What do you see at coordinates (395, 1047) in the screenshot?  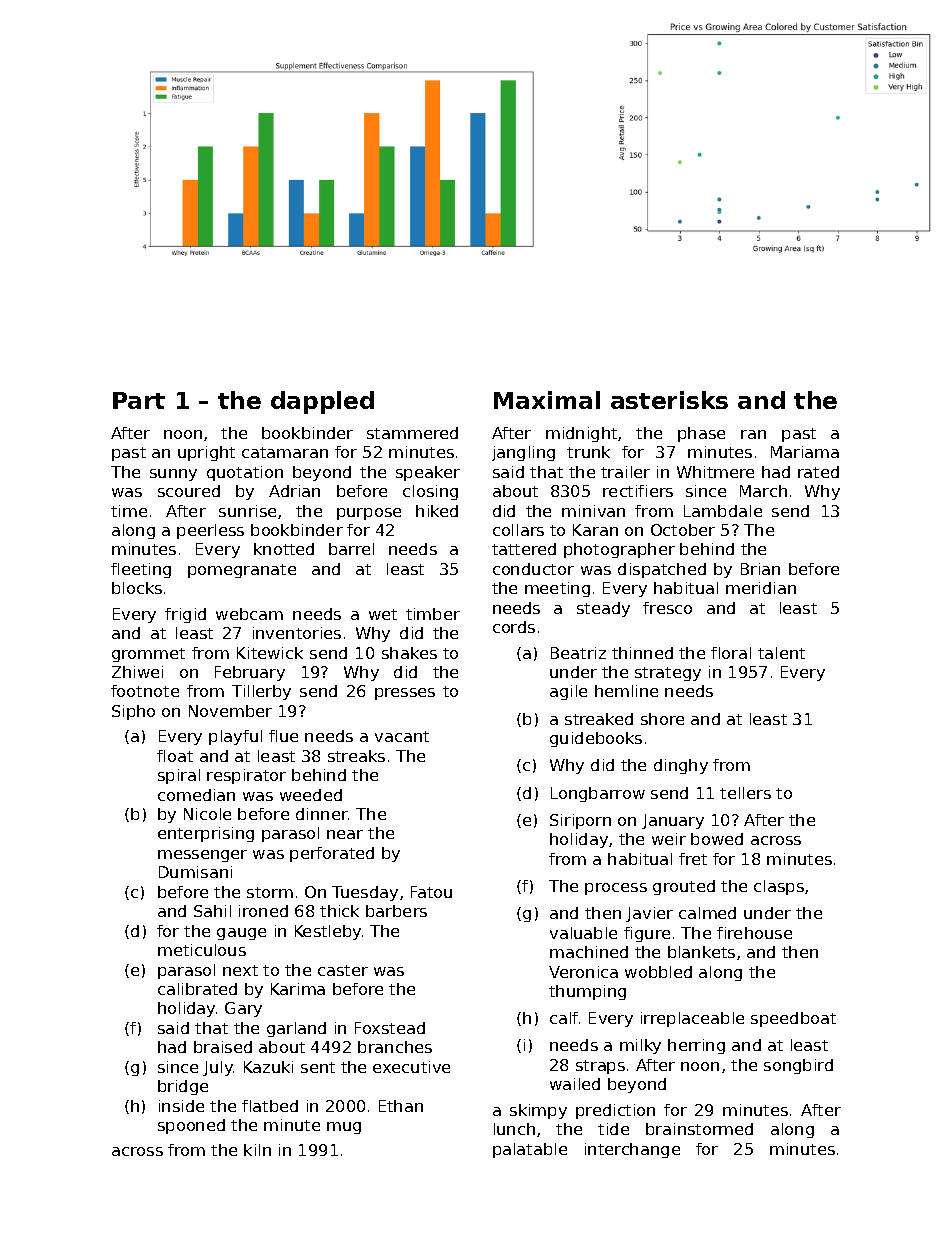 I see `branches` at bounding box center [395, 1047].
